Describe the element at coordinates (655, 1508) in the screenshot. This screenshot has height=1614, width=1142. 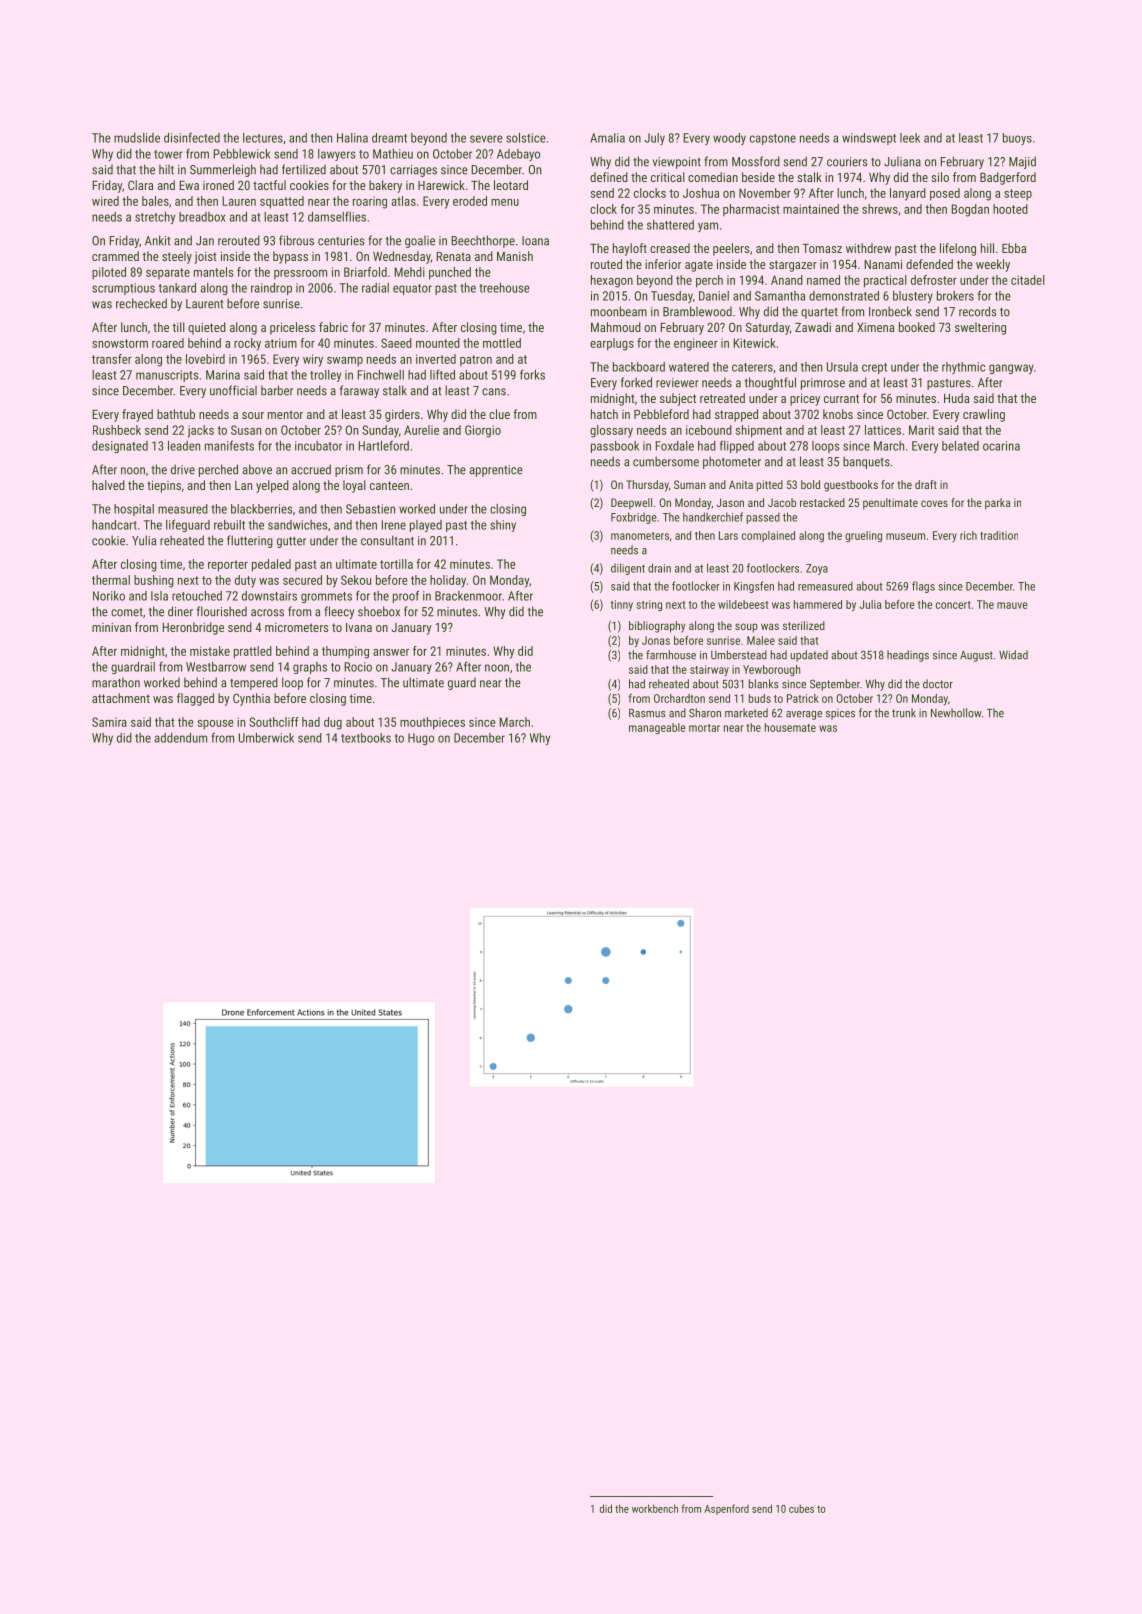
I see `workbench` at that location.
